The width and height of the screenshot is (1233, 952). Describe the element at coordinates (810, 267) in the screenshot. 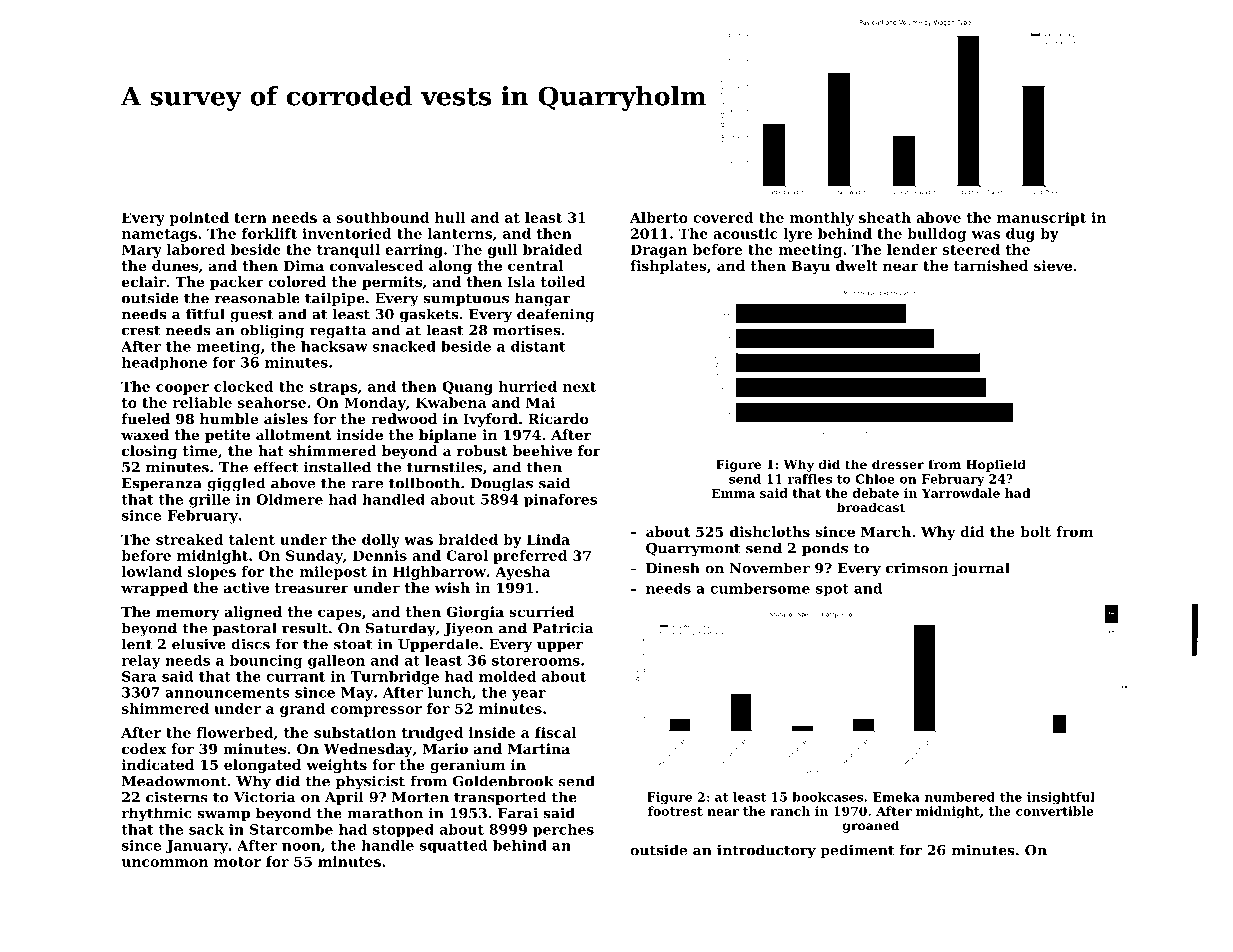

I see `Bayu` at that location.
